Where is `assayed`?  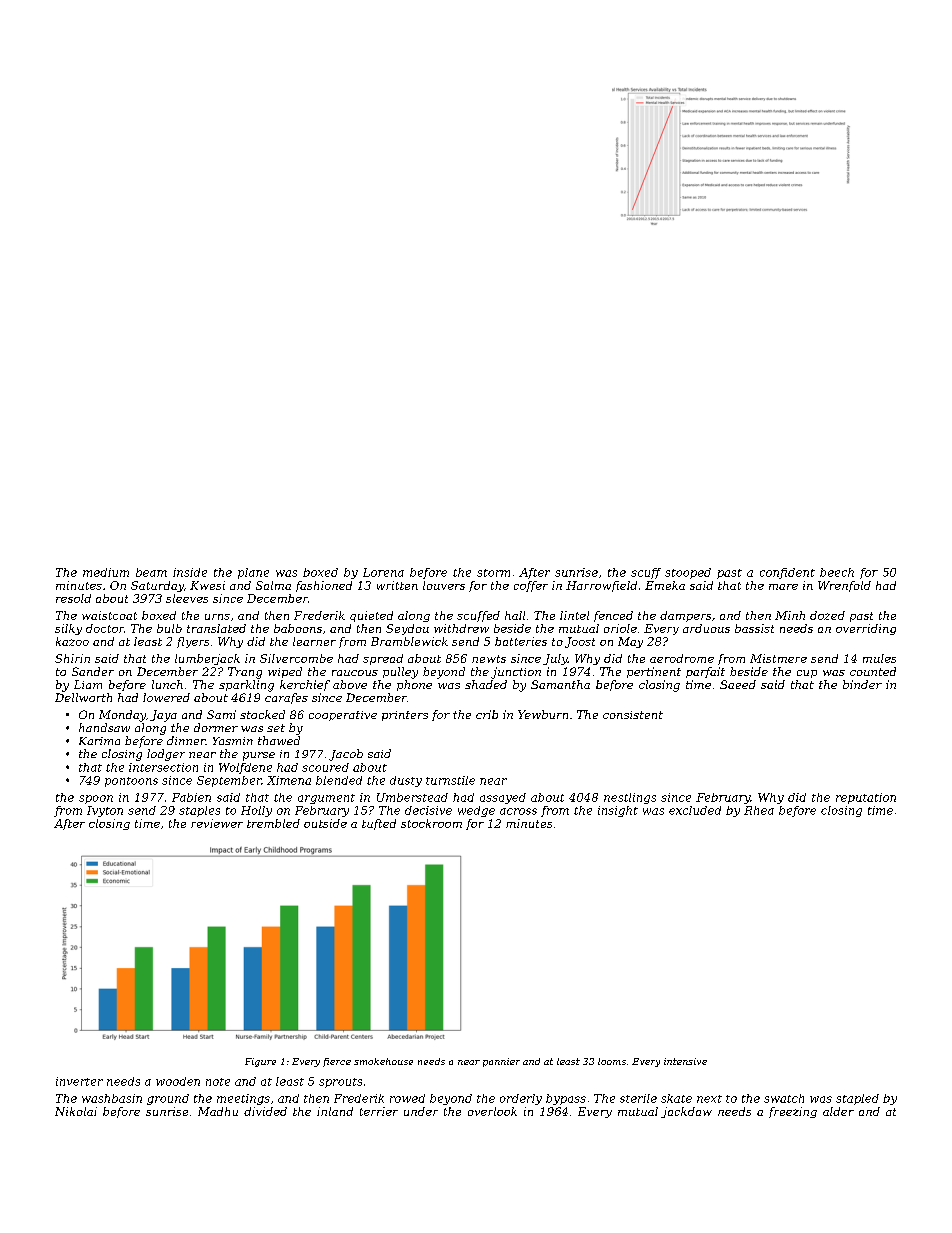
assayed is located at coordinates (503, 798).
